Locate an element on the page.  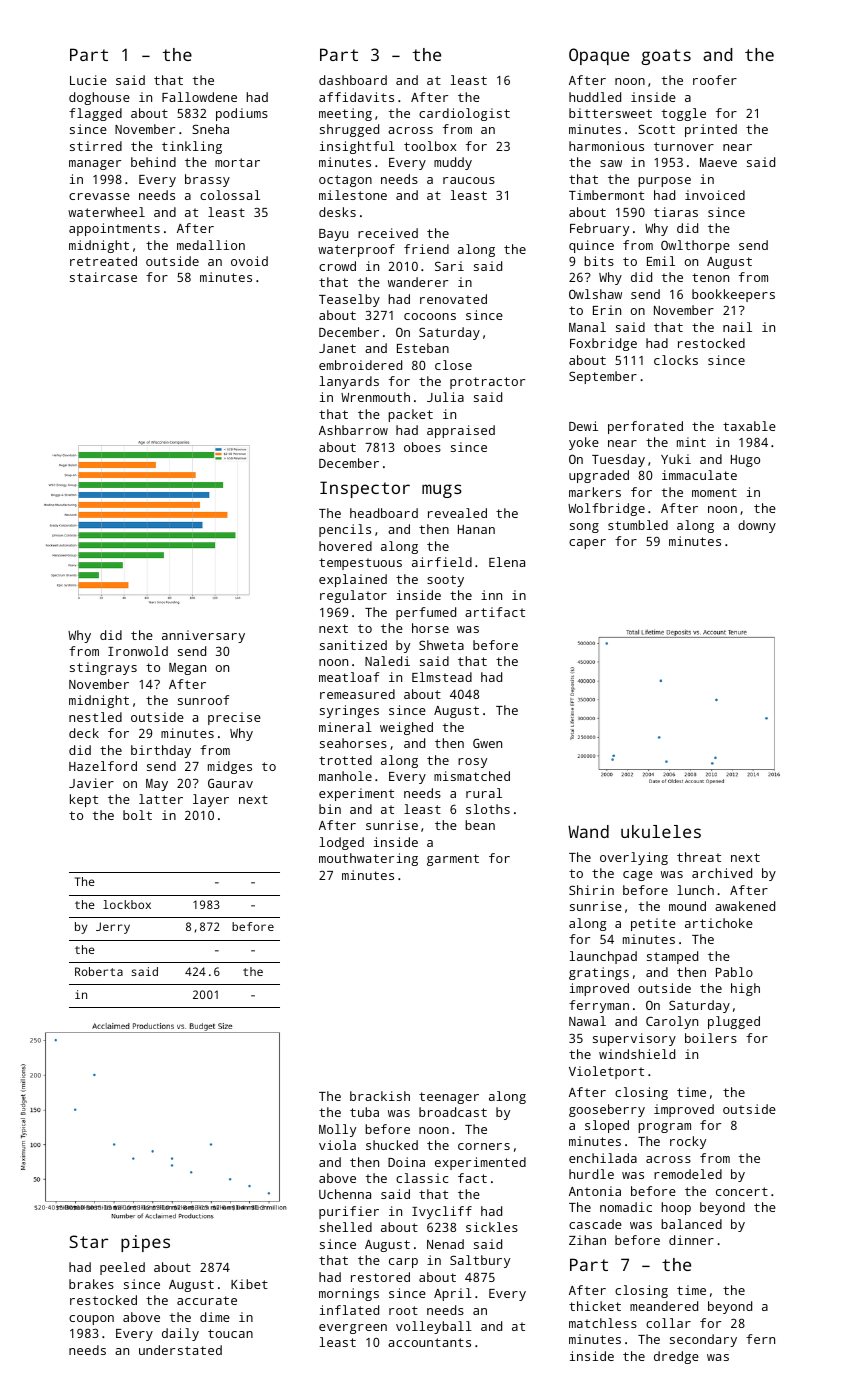
Gwen is located at coordinates (487, 743).
